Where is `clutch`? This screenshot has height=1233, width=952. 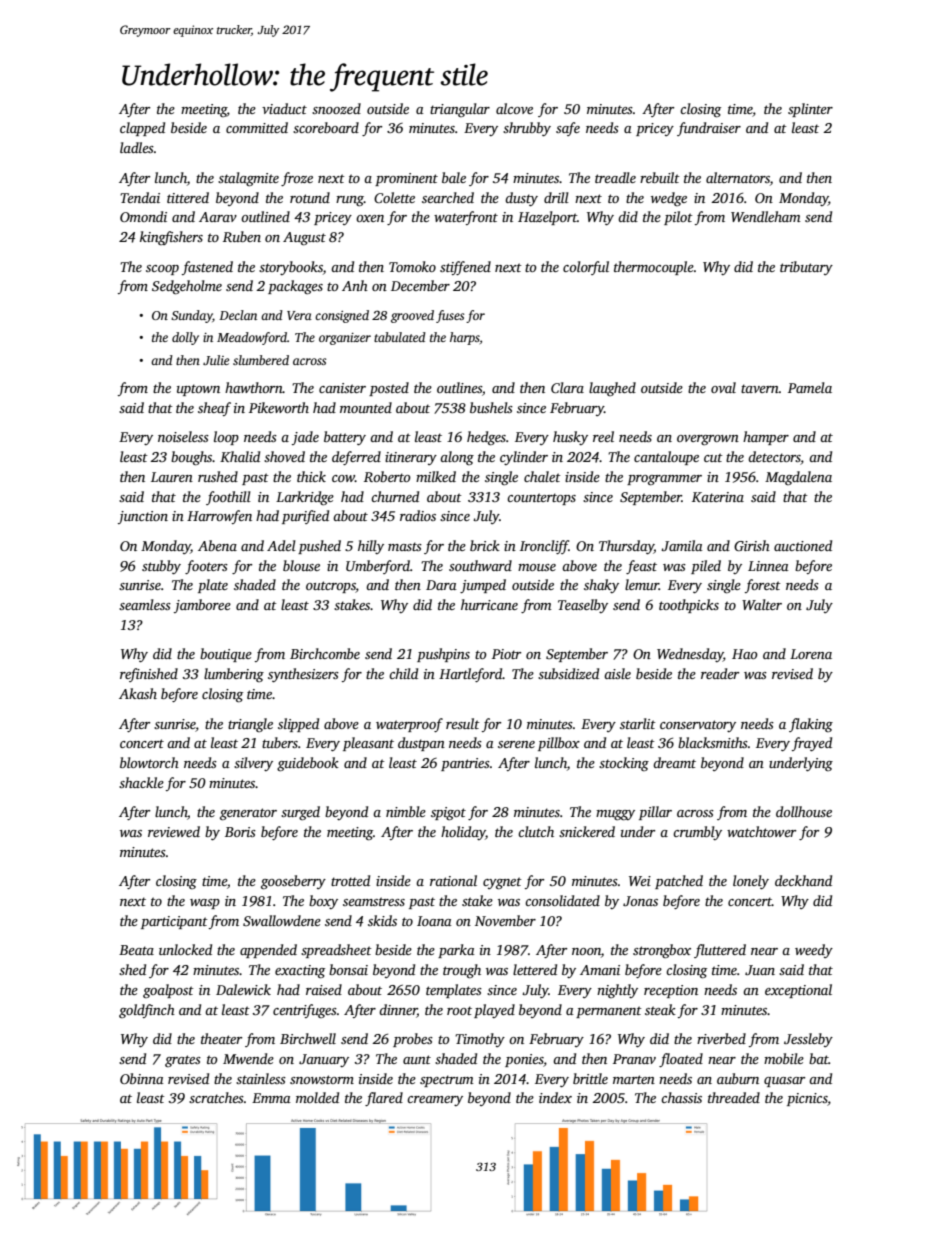
clutch is located at coordinates (536, 831).
